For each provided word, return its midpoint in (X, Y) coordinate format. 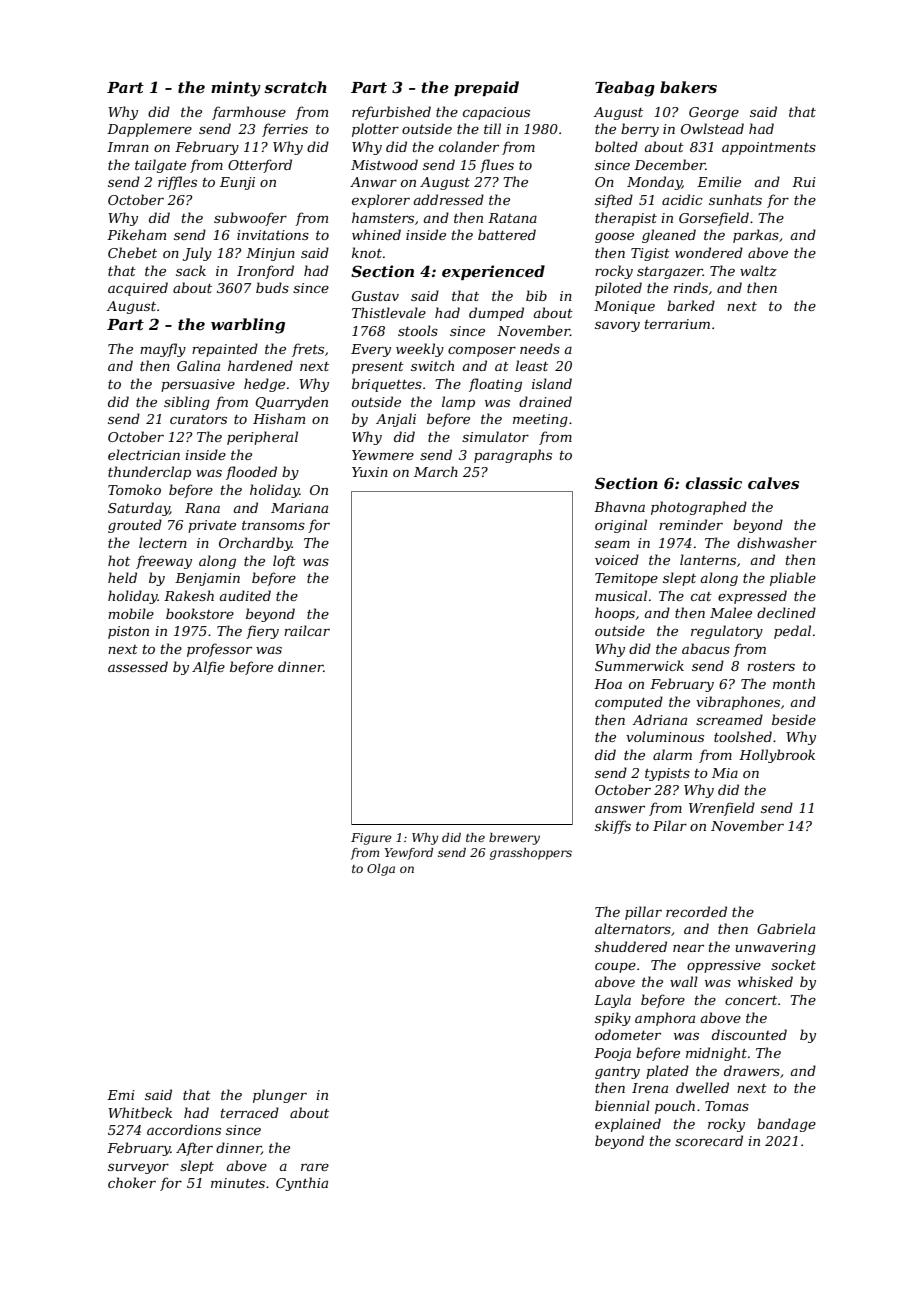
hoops (615, 614)
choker (132, 1182)
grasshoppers (531, 854)
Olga (381, 870)
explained (628, 1125)
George (714, 113)
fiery (262, 632)
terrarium (677, 324)
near (688, 948)
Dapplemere (149, 130)
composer (482, 352)
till (492, 128)
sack (191, 270)
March (436, 471)
